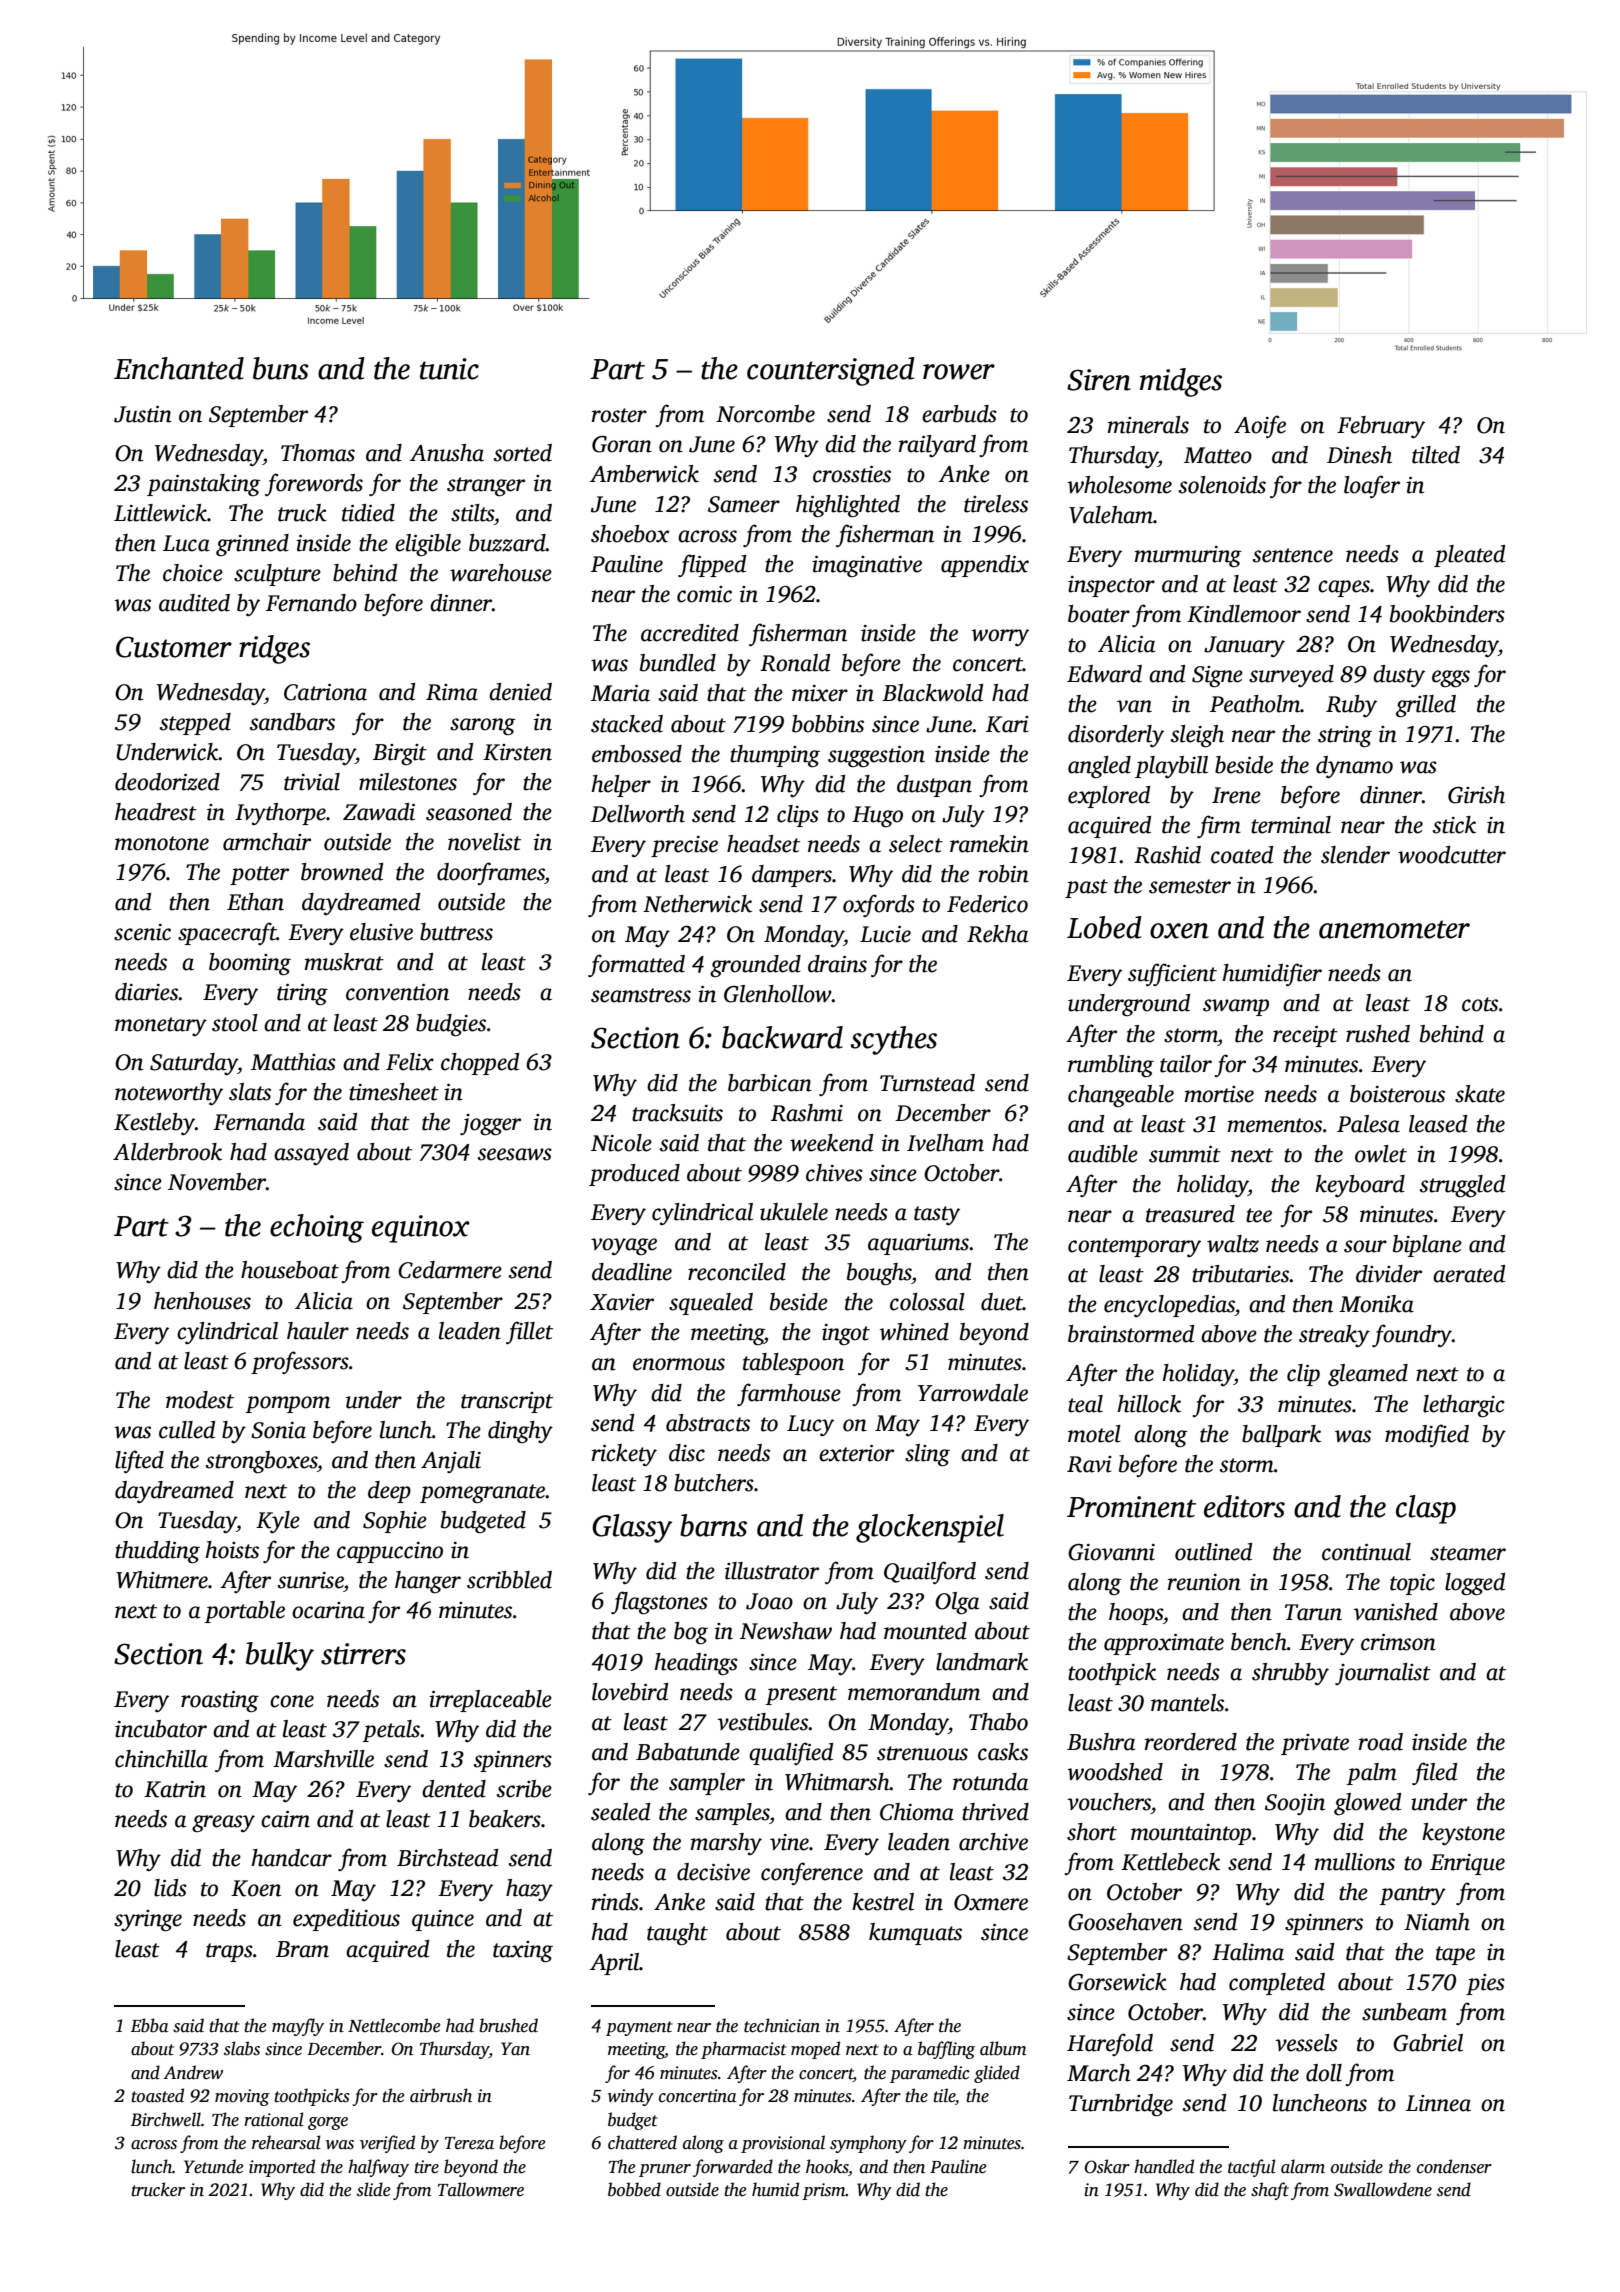 The width and height of the page is (1620, 2292). Describe the element at coordinates (1244, 1506) in the page. I see `editors` at that location.
